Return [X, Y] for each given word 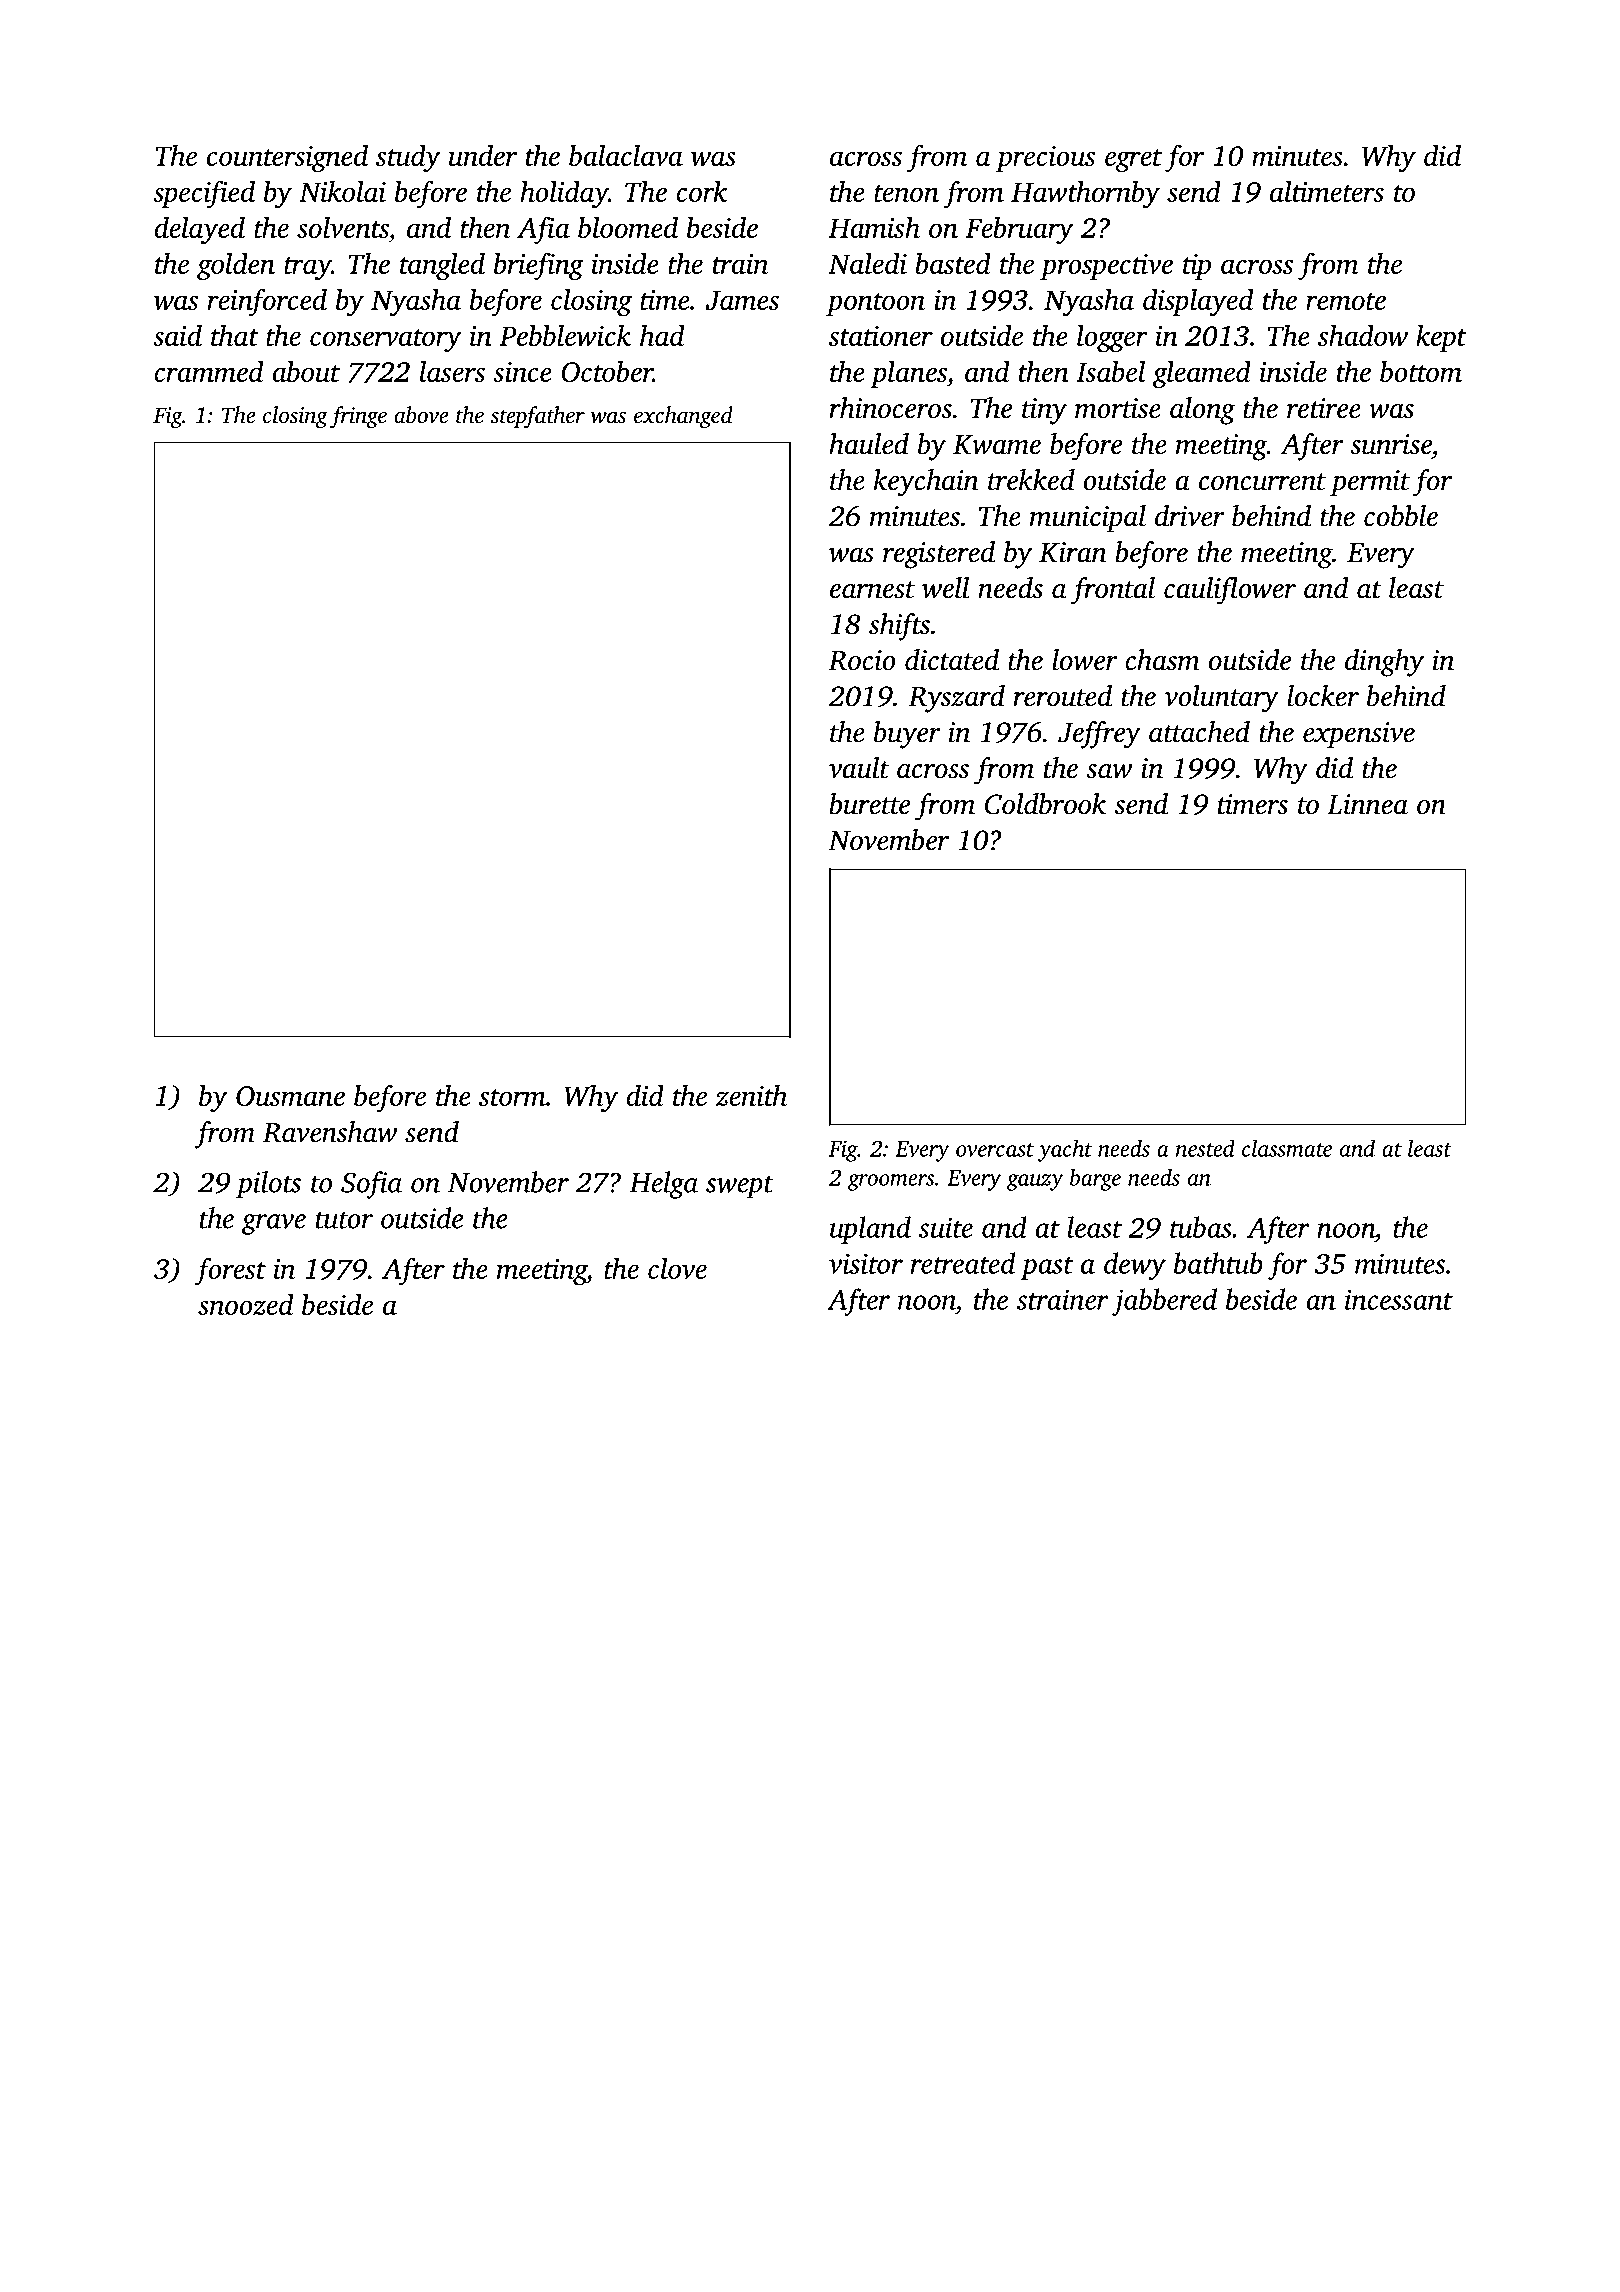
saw [1109, 771]
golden [236, 266]
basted [953, 263]
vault [859, 768]
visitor [866, 1264]
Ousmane [290, 1096]
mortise [1118, 408]
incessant [1399, 1299]
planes [908, 374]
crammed [208, 371]
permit [1370, 483]
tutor [344, 1220]
